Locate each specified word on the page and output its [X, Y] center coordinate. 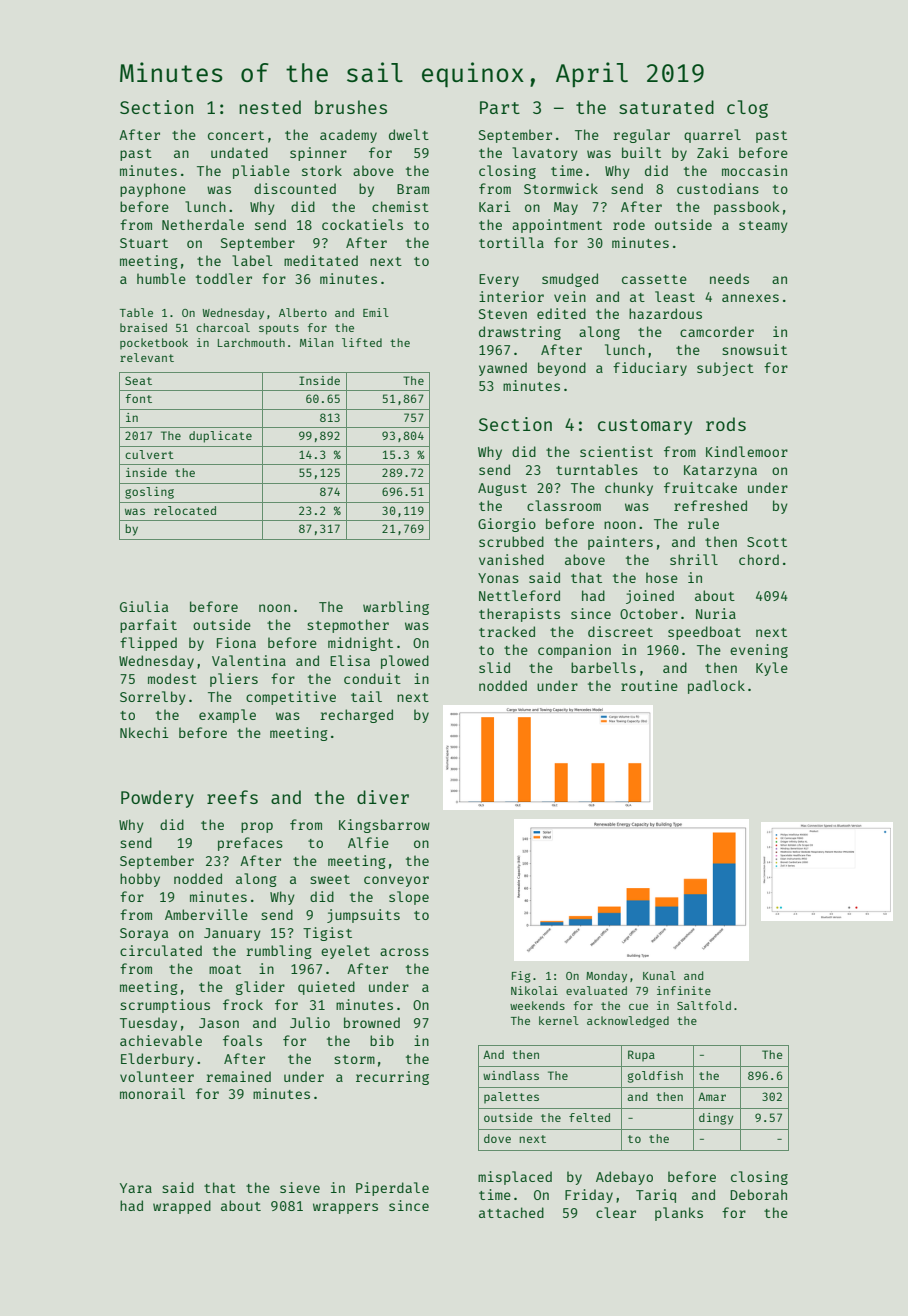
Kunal [659, 975]
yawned [503, 369]
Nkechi [144, 732]
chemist [400, 206]
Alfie [368, 842]
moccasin [754, 170]
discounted [295, 188]
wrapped [182, 1207]
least [675, 296]
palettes [511, 1098]
